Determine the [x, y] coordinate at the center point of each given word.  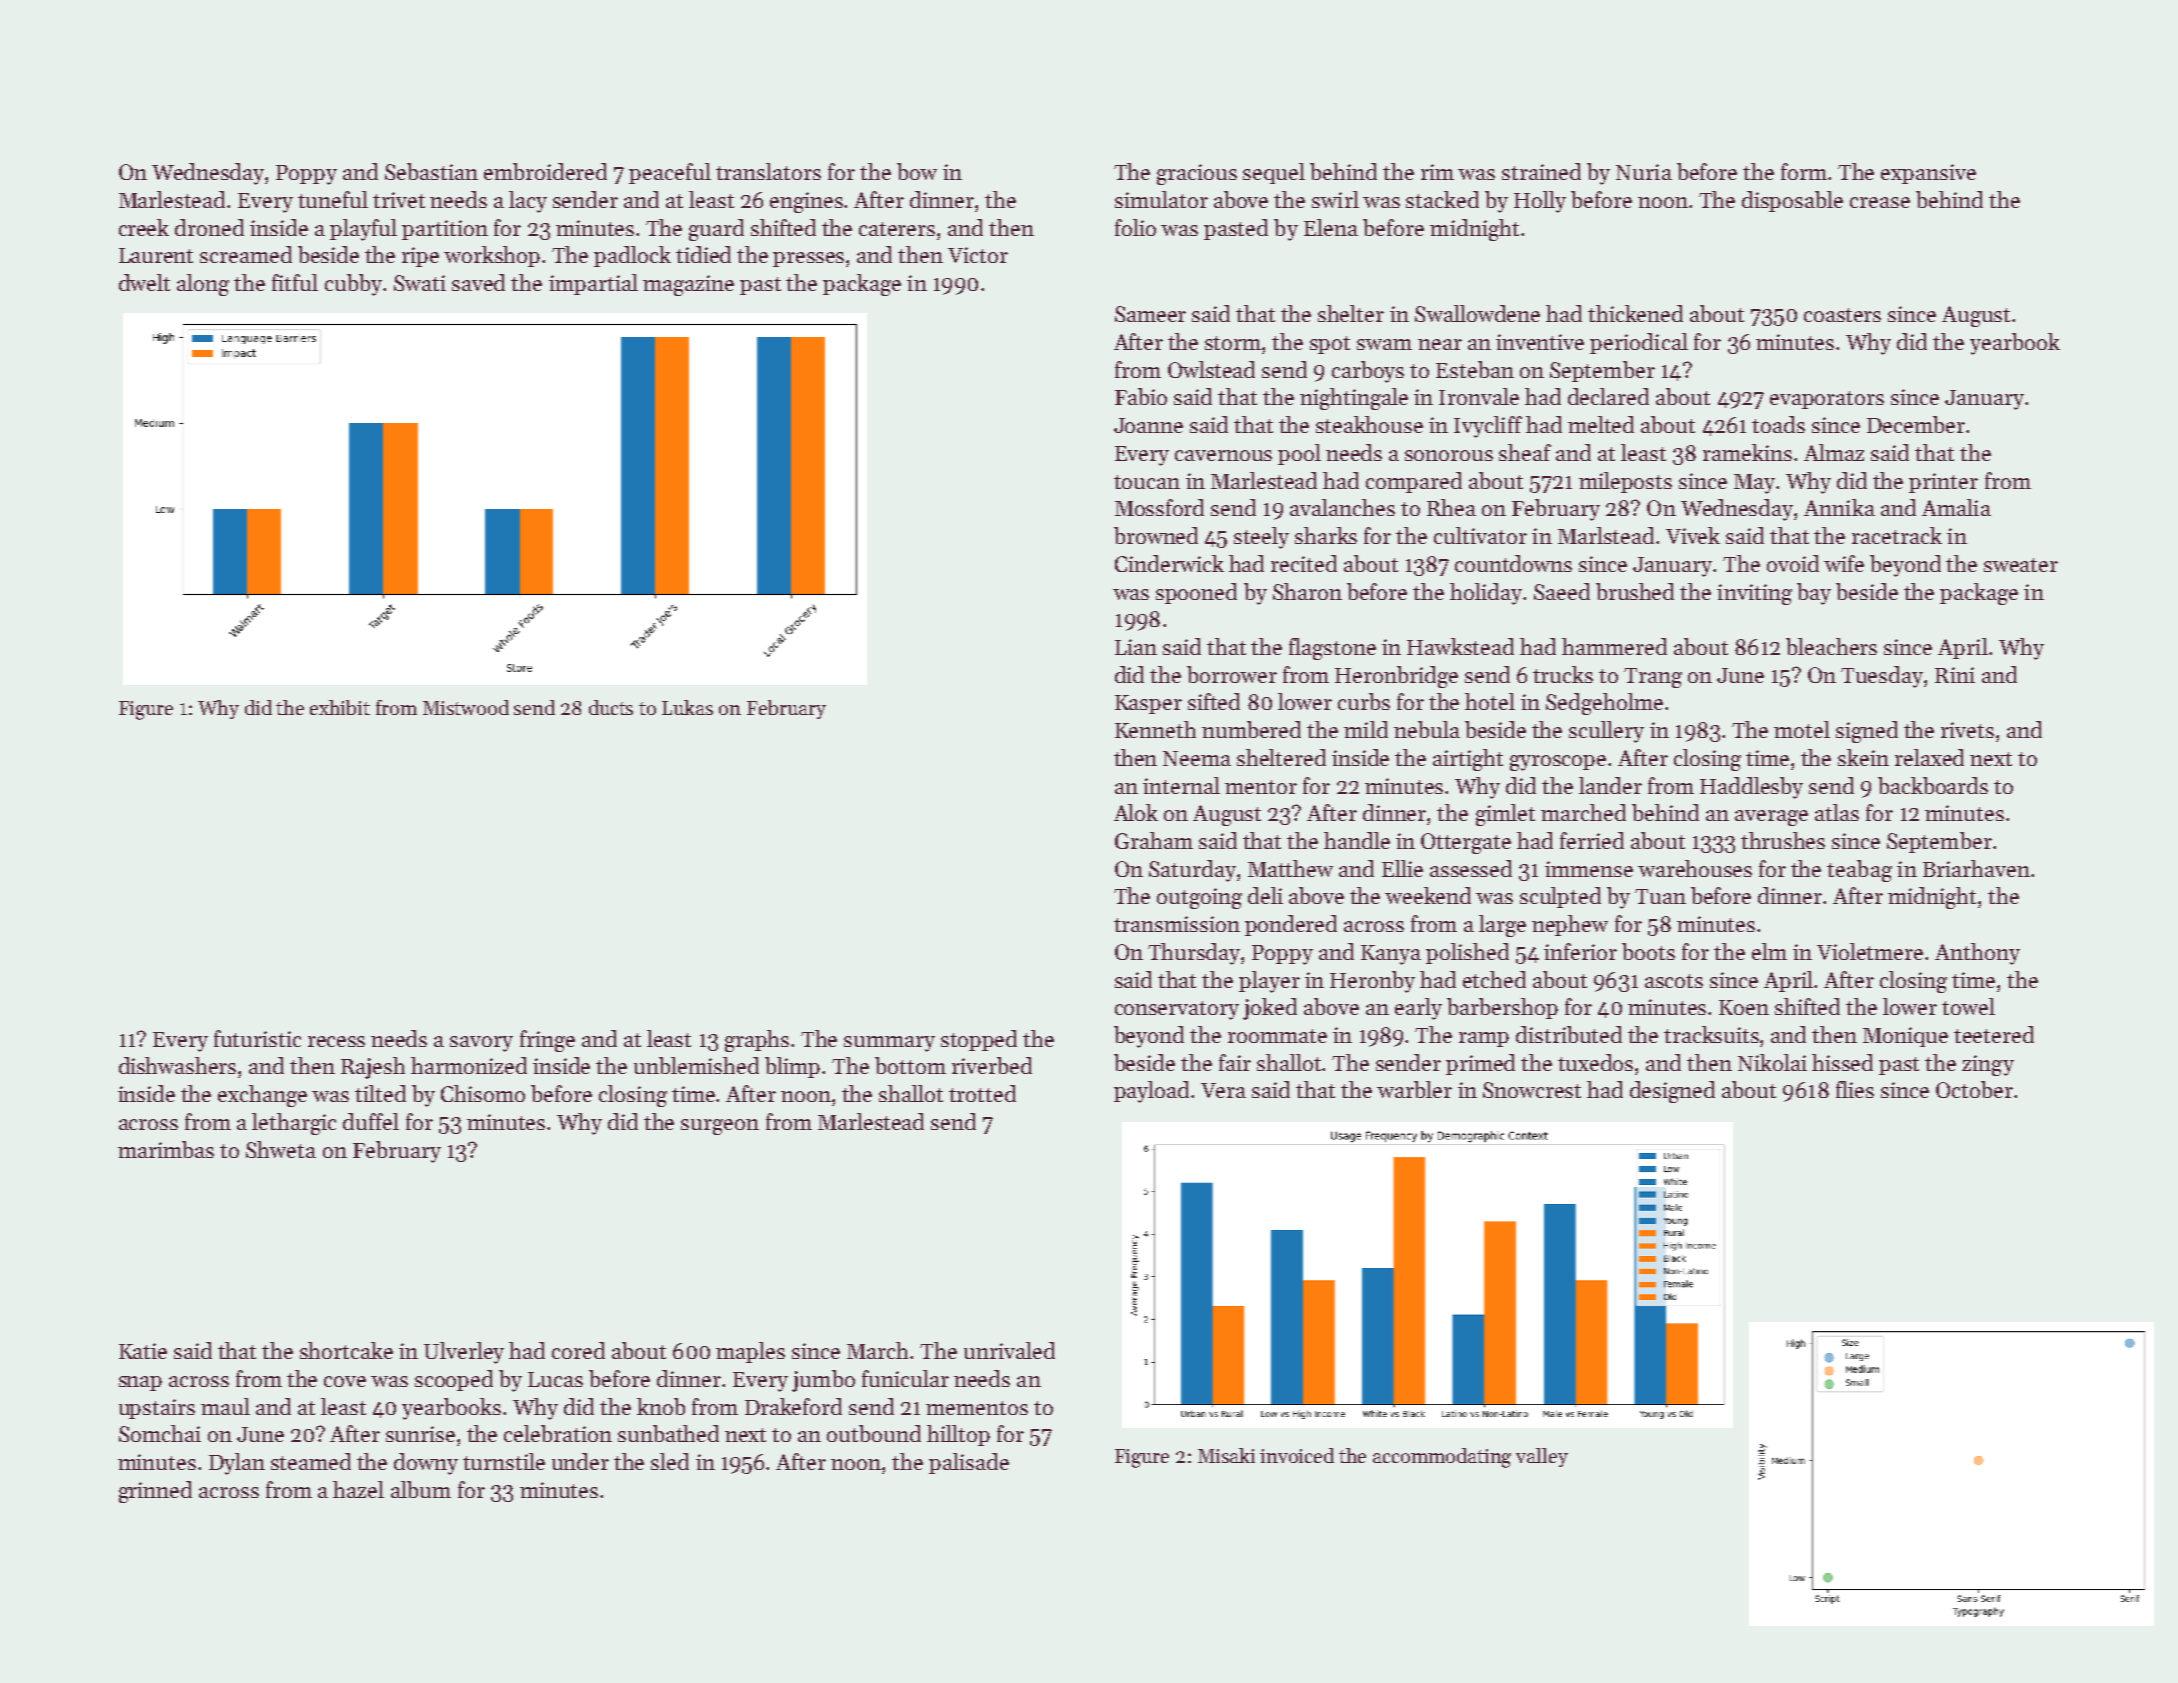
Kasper [1148, 704]
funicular [905, 1378]
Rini [1955, 675]
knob [661, 1406]
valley [1542, 1457]
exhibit [340, 707]
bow [917, 171]
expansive [1928, 174]
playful [363, 230]
